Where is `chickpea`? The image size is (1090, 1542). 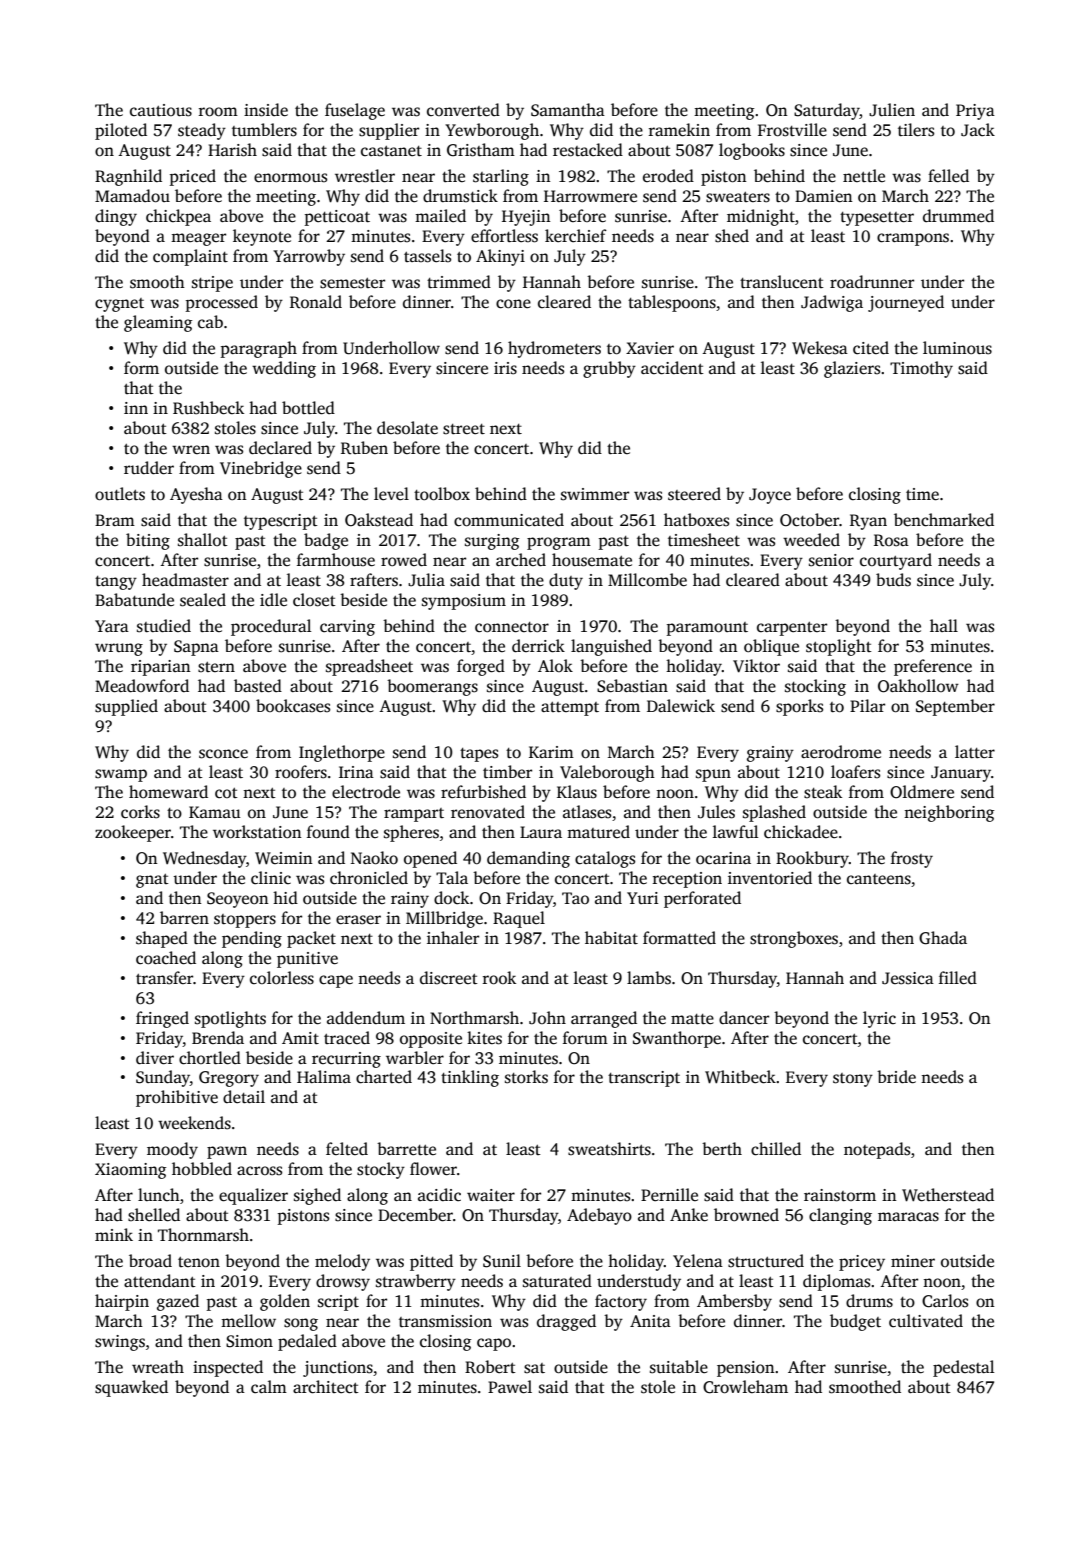 chickpea is located at coordinates (178, 217).
